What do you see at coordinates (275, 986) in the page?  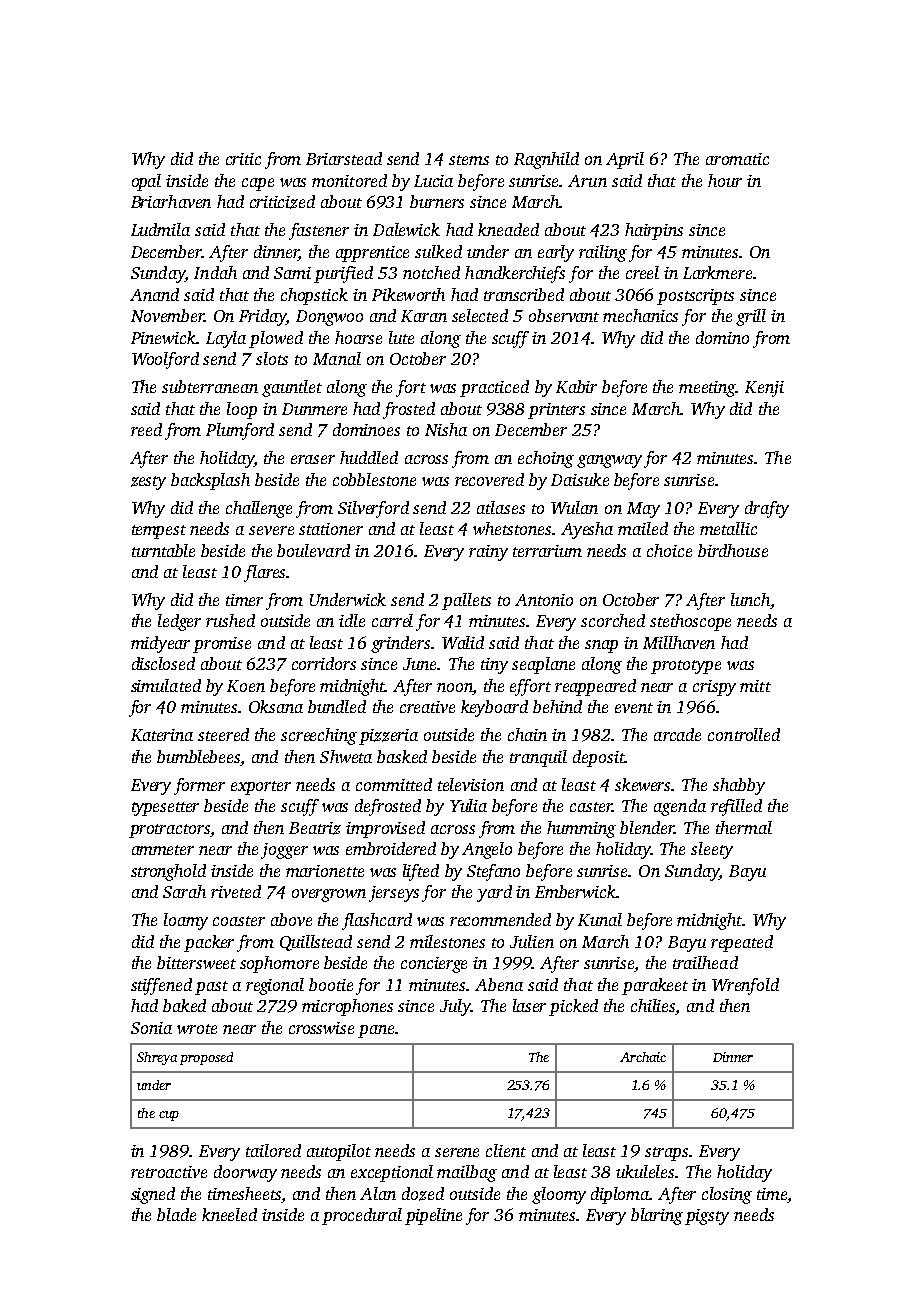 I see `regional` at bounding box center [275, 986].
